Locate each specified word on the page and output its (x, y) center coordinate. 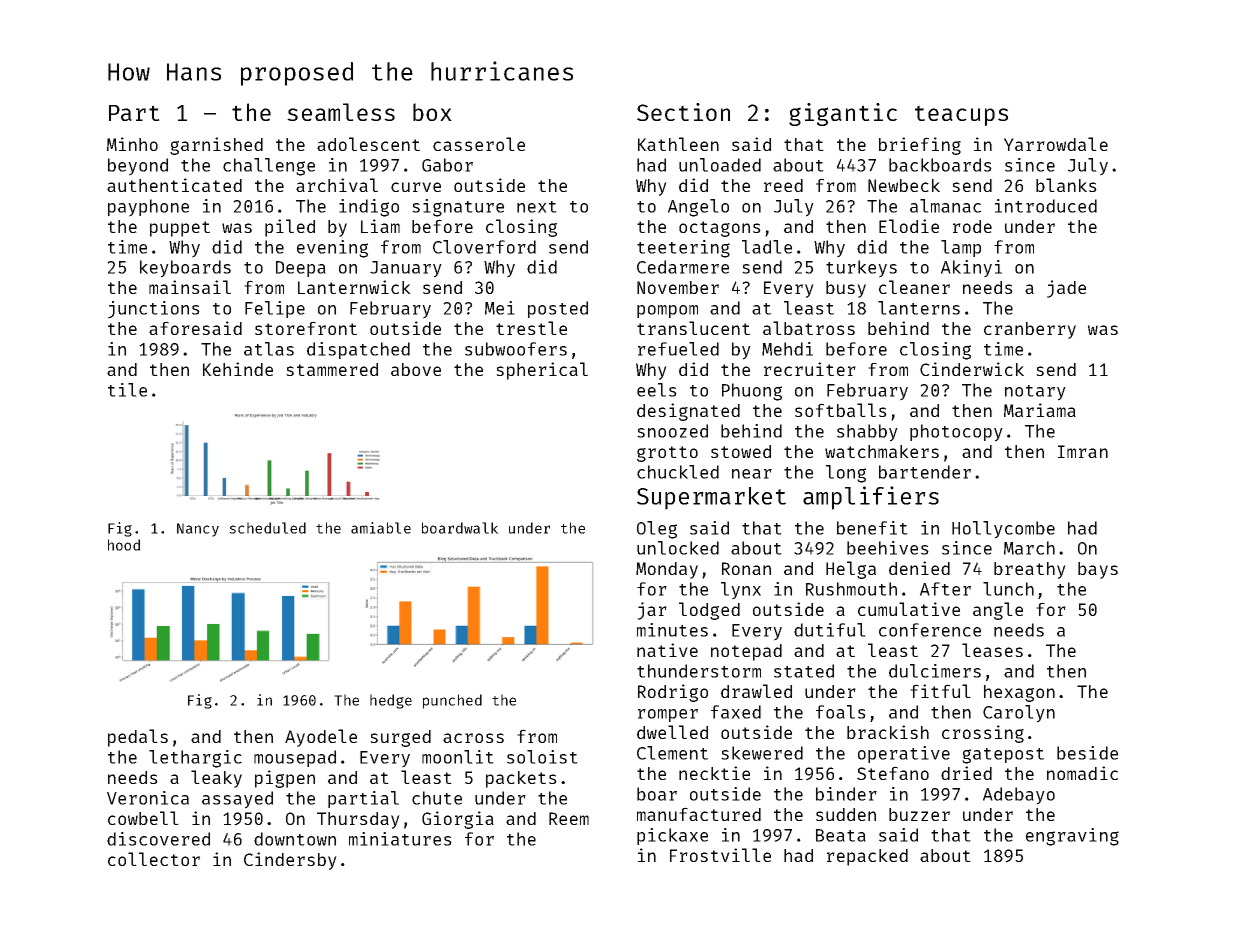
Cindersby (290, 861)
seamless (341, 112)
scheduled (267, 528)
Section (683, 112)
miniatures (400, 839)
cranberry (1030, 330)
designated (688, 412)
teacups (961, 115)
